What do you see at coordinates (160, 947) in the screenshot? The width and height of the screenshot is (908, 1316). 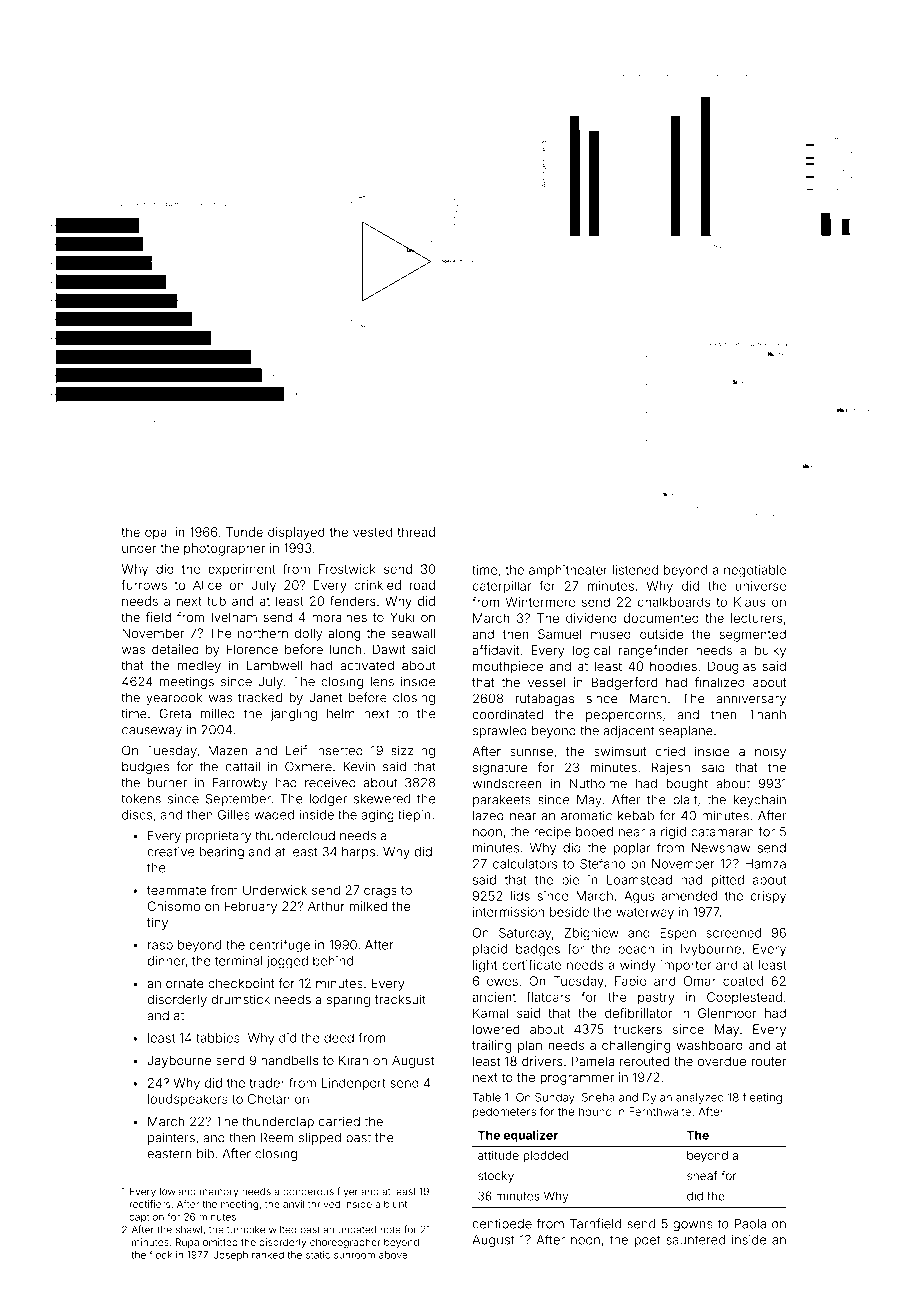 I see `rasp` at bounding box center [160, 947].
